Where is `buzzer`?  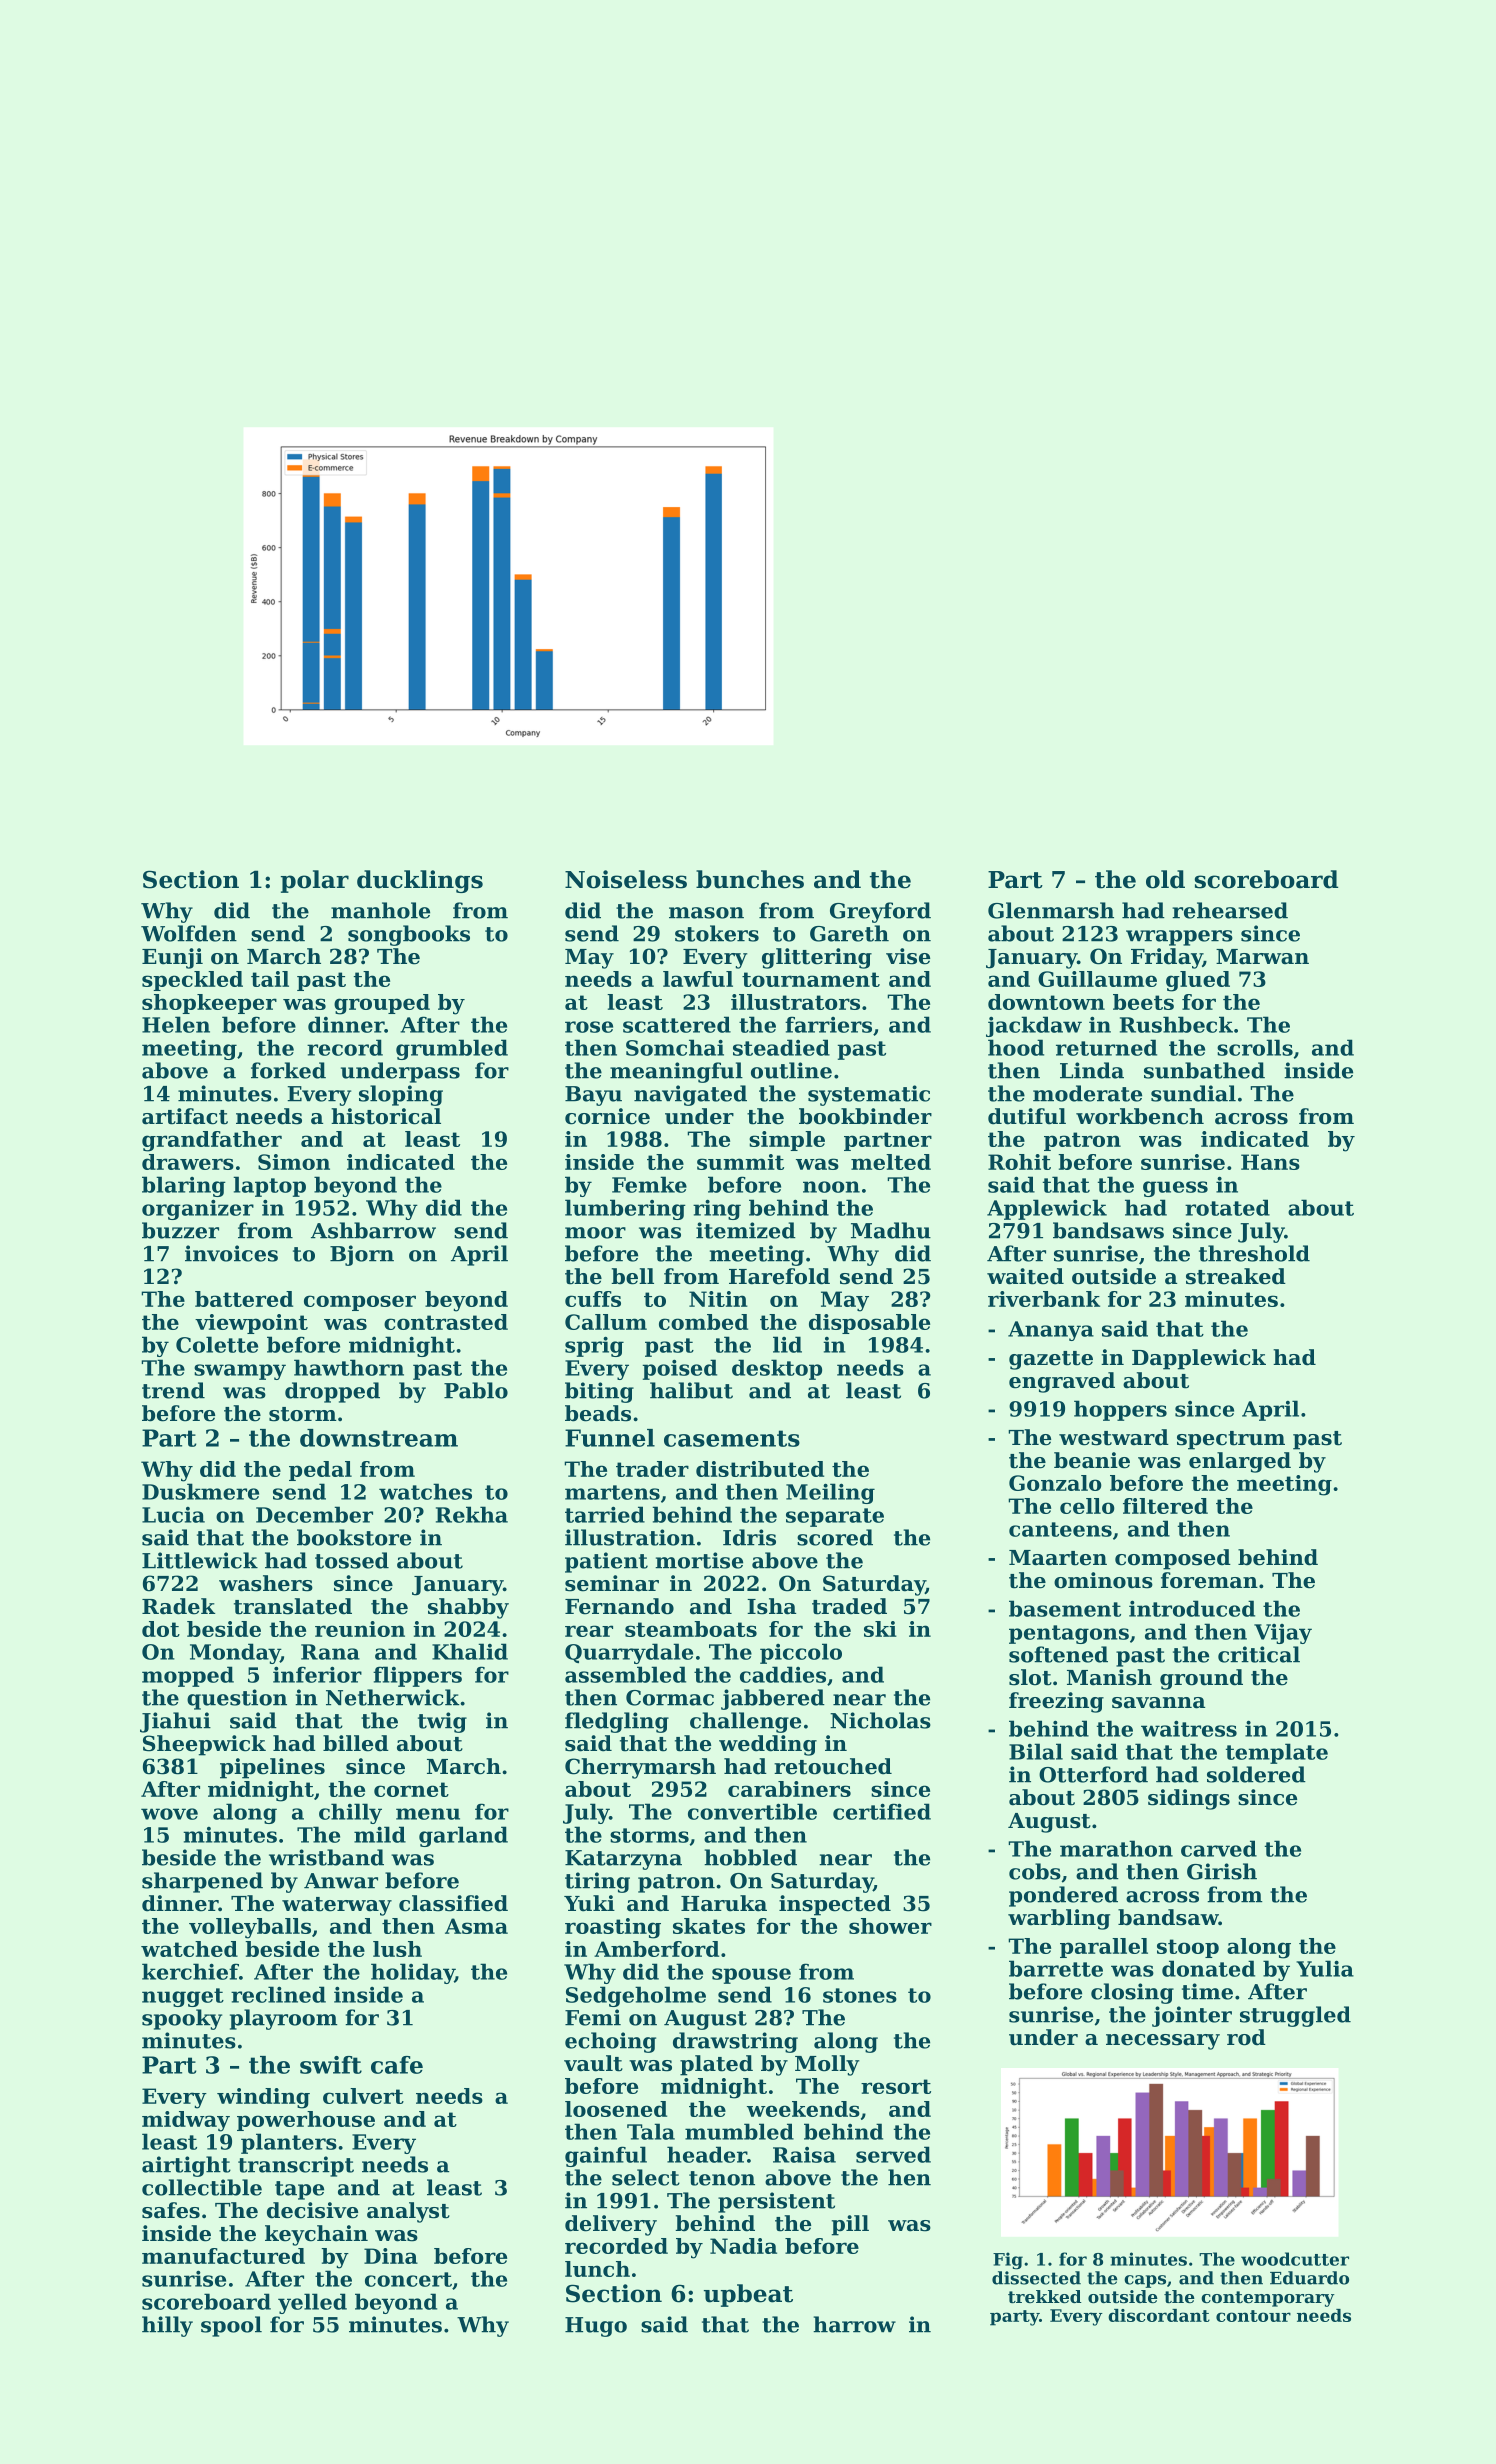
buzzer is located at coordinates (180, 1230).
